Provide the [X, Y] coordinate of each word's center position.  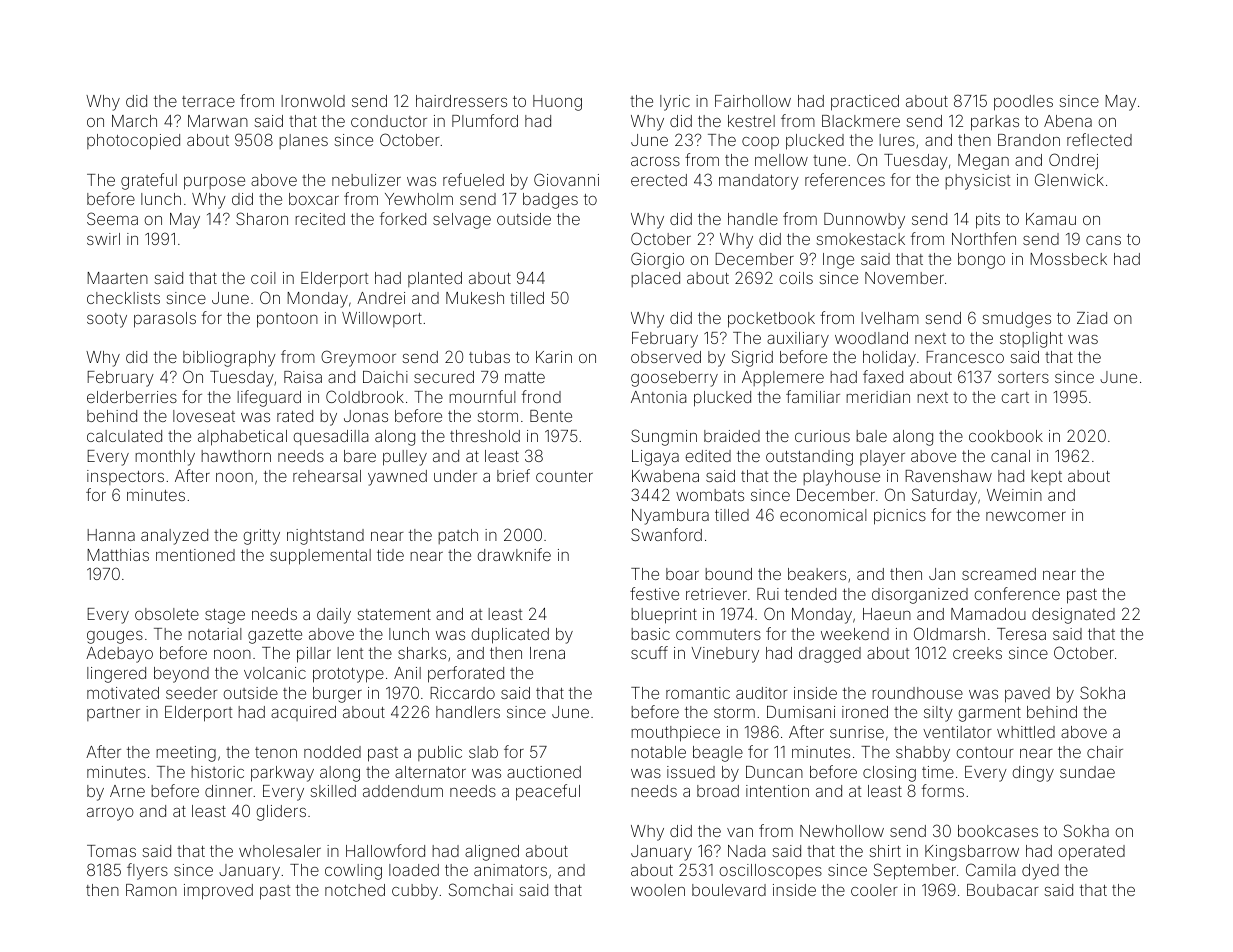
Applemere [783, 378]
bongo [981, 261]
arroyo [110, 814]
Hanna [111, 535]
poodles [1023, 103]
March [134, 121]
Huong [557, 103]
